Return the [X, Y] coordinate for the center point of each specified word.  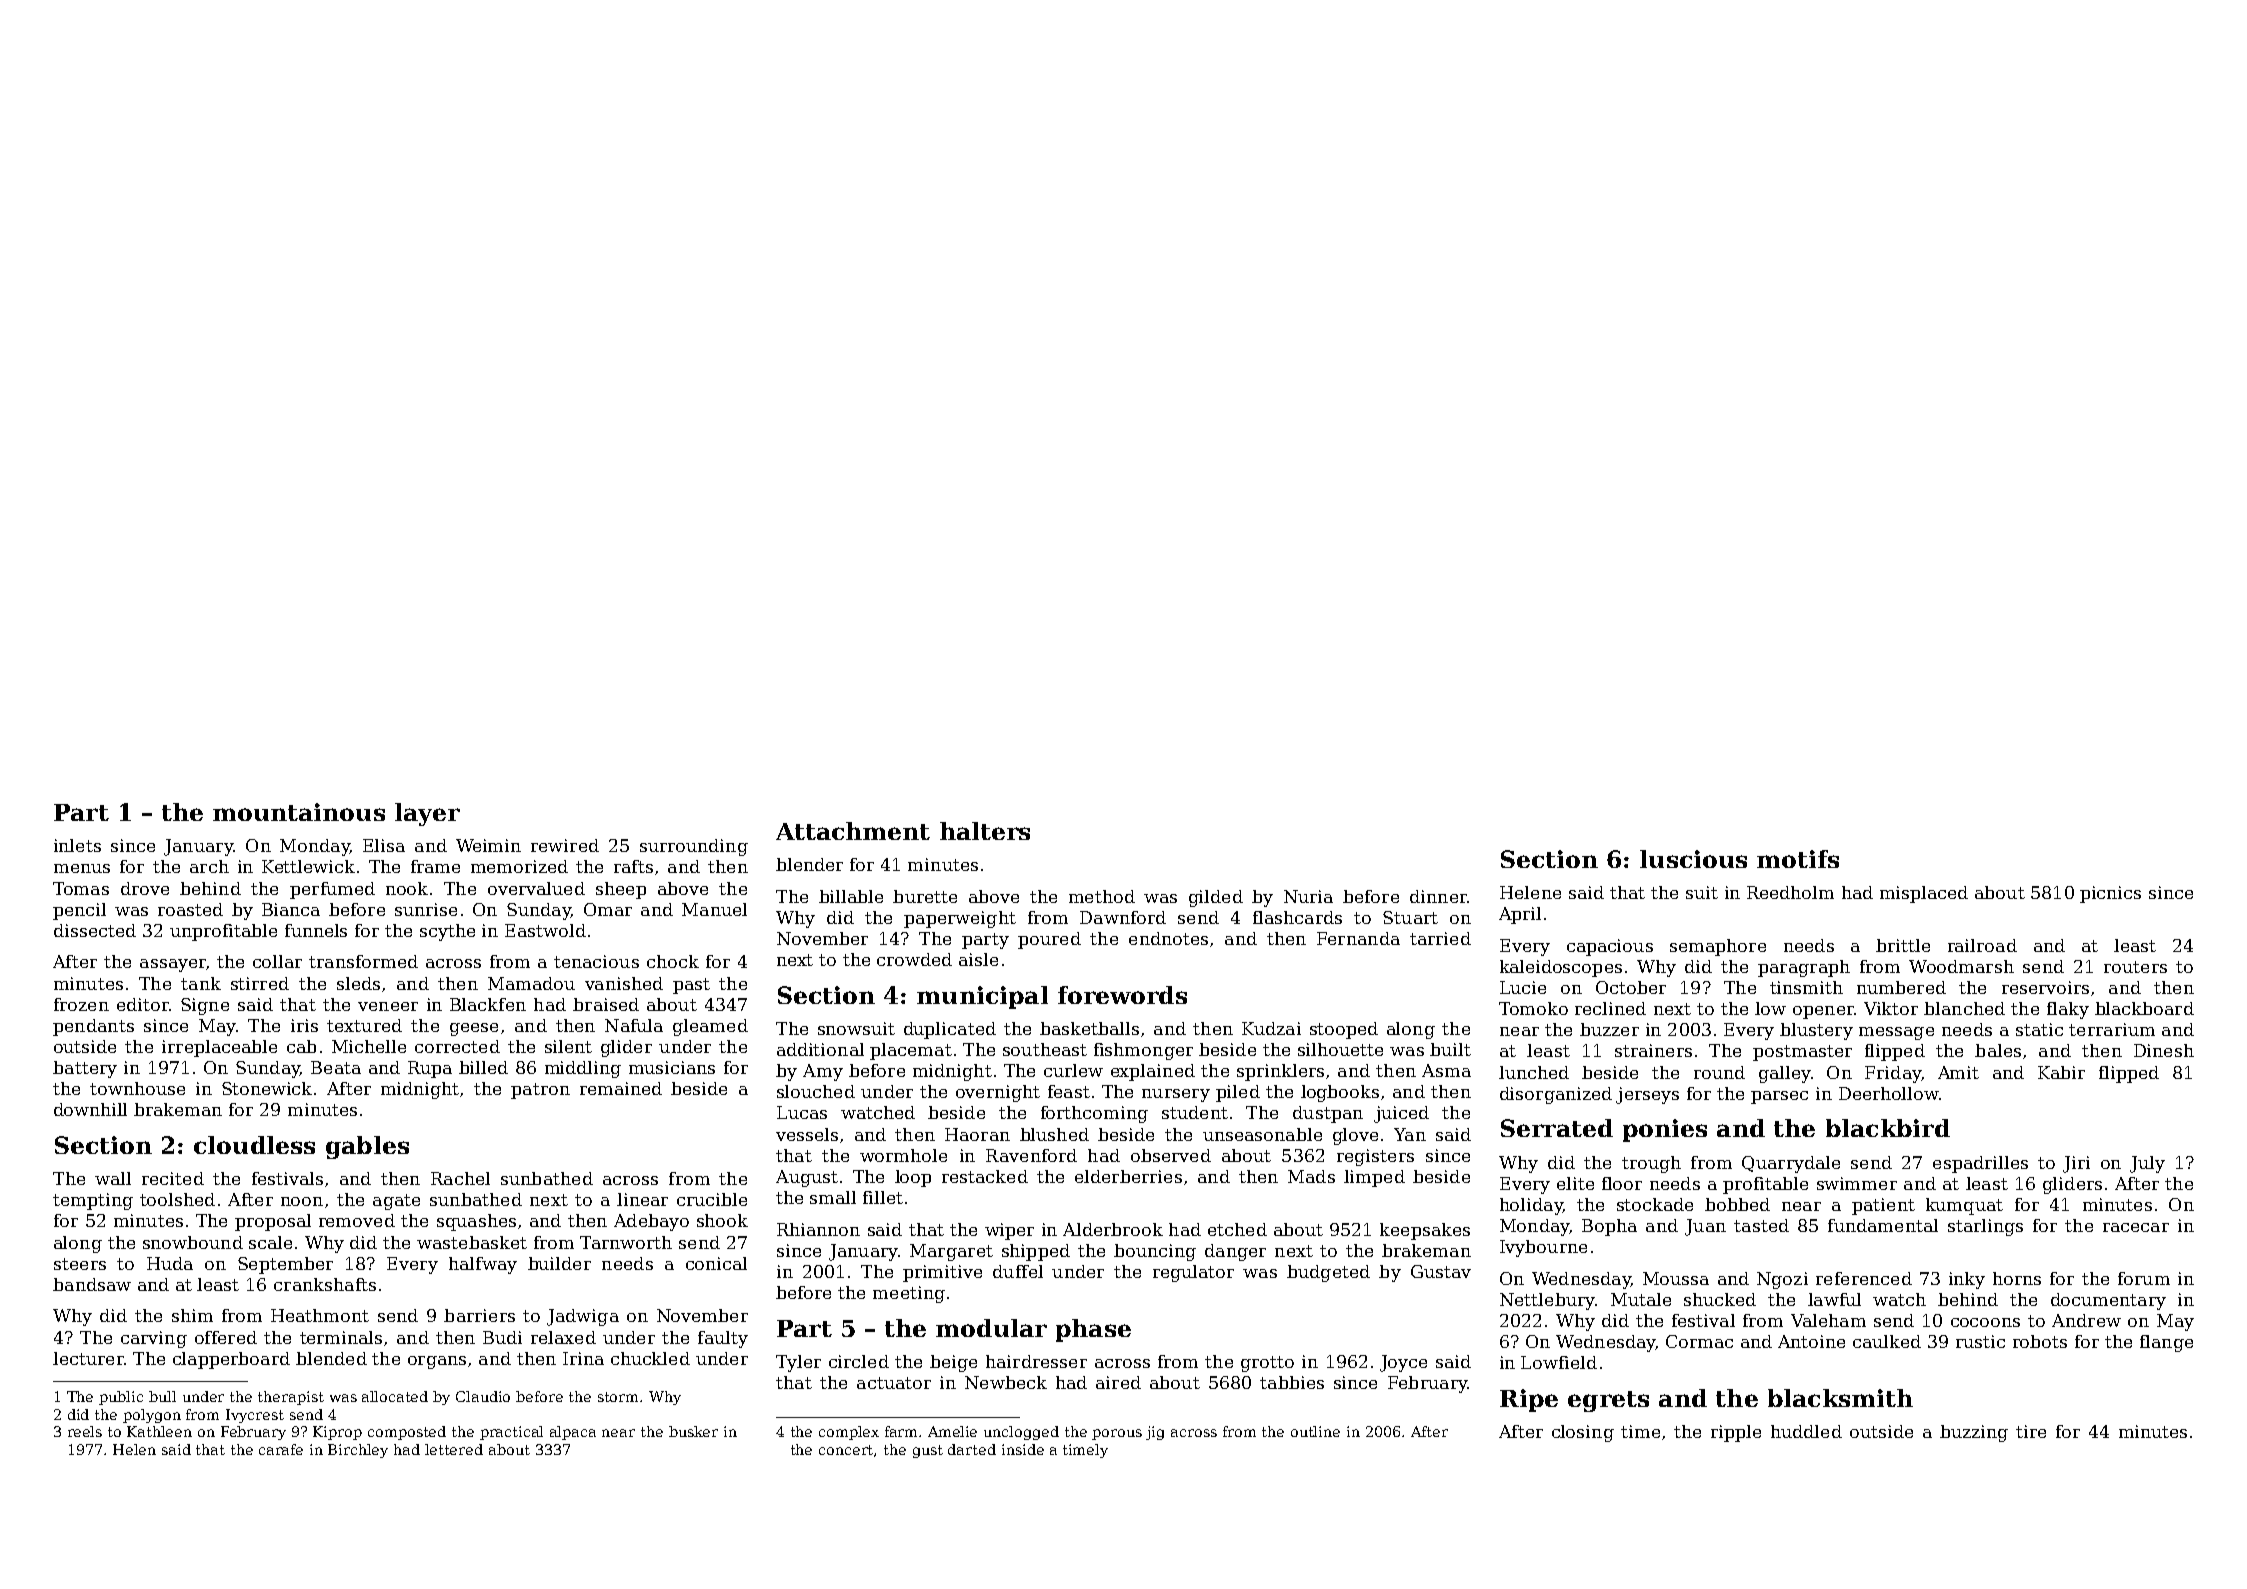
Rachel [460, 1178]
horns [2017, 1278]
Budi [502, 1337]
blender [809, 864]
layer [427, 814]
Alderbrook [1113, 1229]
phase [1093, 1330]
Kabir [2061, 1072]
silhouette [1340, 1049]
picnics [2110, 894]
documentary [2108, 1301]
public [121, 1398]
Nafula [634, 1025]
